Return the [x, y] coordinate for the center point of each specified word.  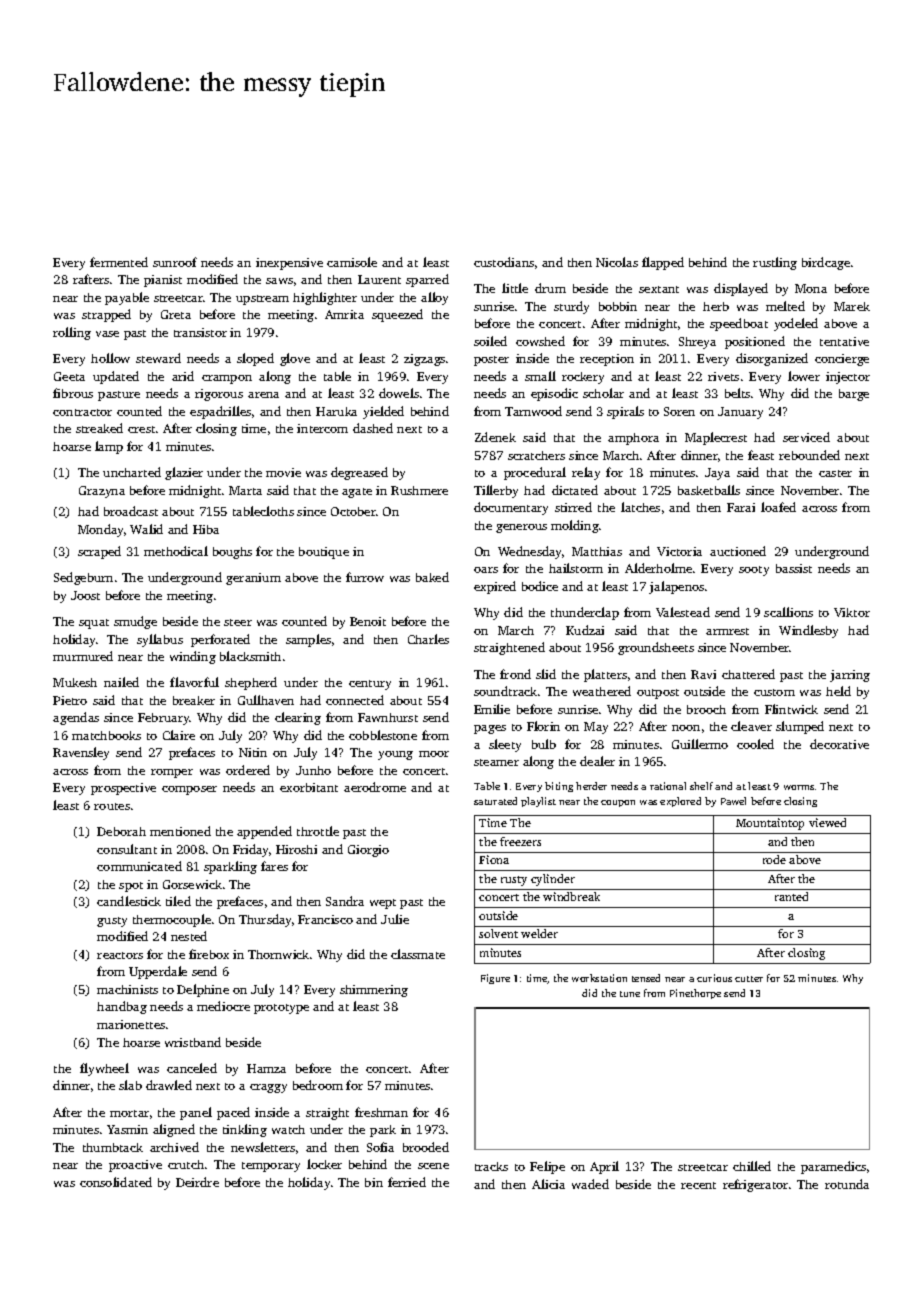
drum [550, 288]
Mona [811, 288]
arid [183, 376]
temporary [271, 1167]
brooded [426, 1147]
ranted [791, 896]
